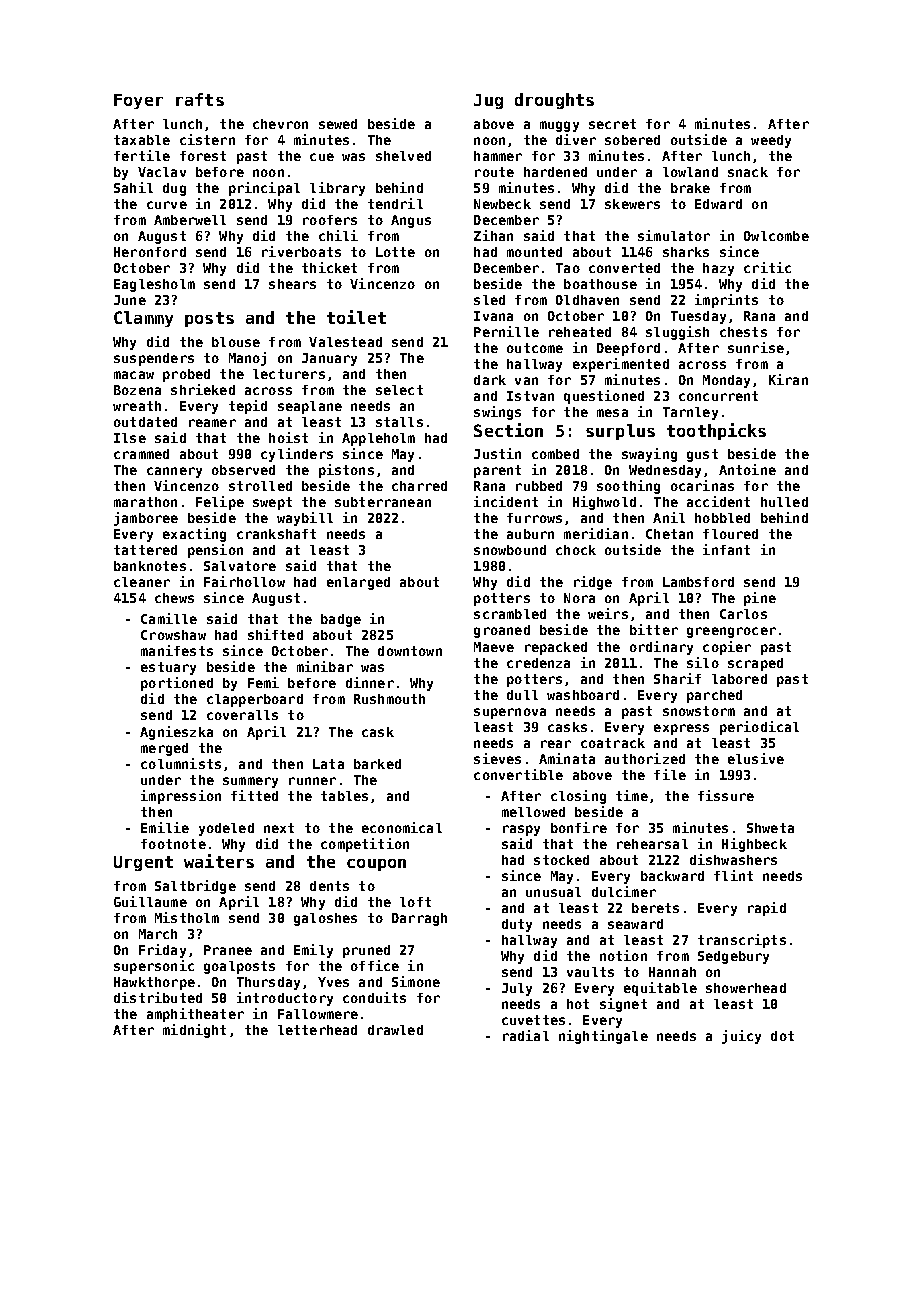  Describe the element at coordinates (250, 782) in the screenshot. I see `summery` at that location.
